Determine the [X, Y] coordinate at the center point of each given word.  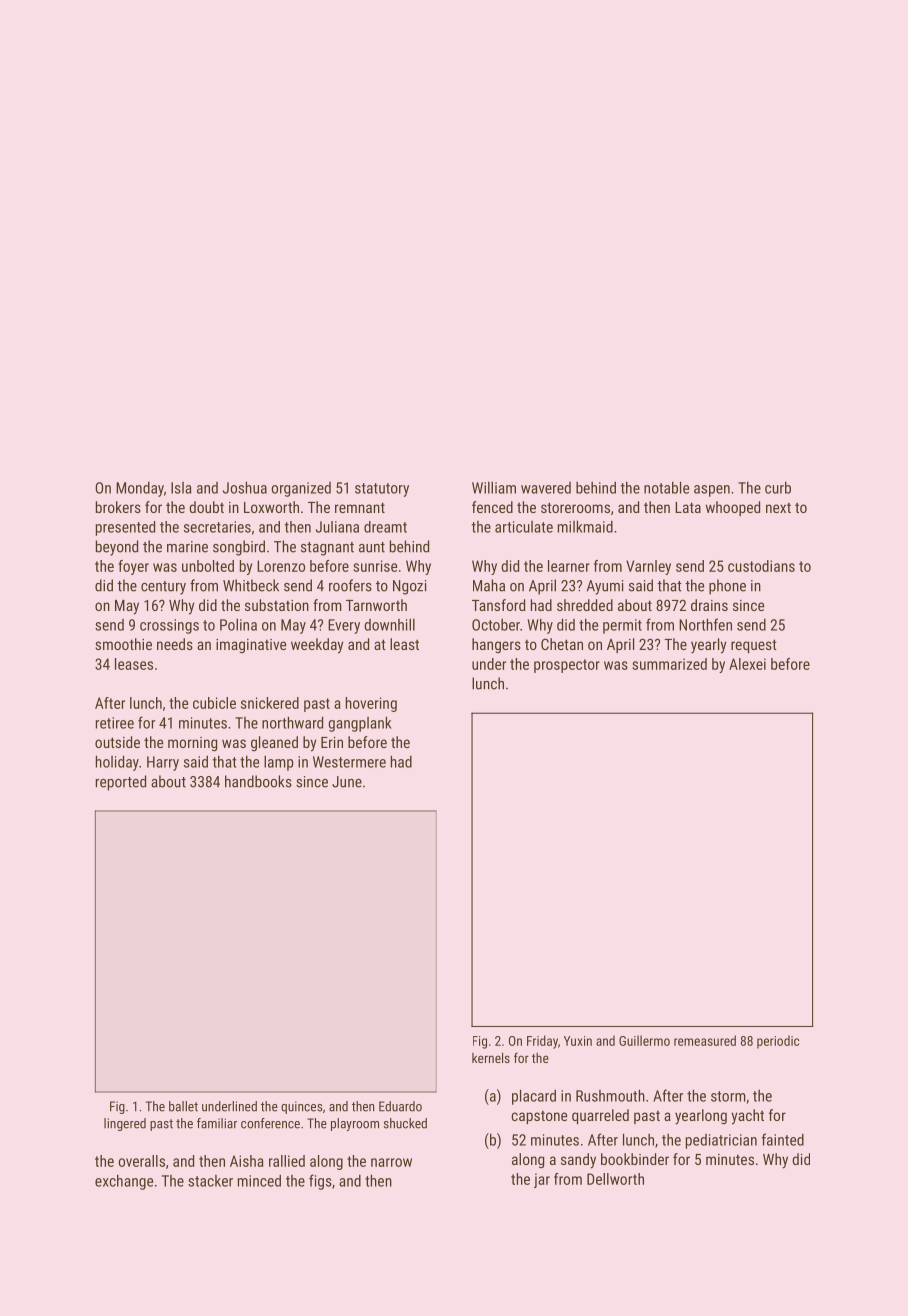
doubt [206, 507]
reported [121, 783]
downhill [389, 625]
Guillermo [644, 1040]
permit [622, 626]
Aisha [247, 1161]
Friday [542, 1042]
